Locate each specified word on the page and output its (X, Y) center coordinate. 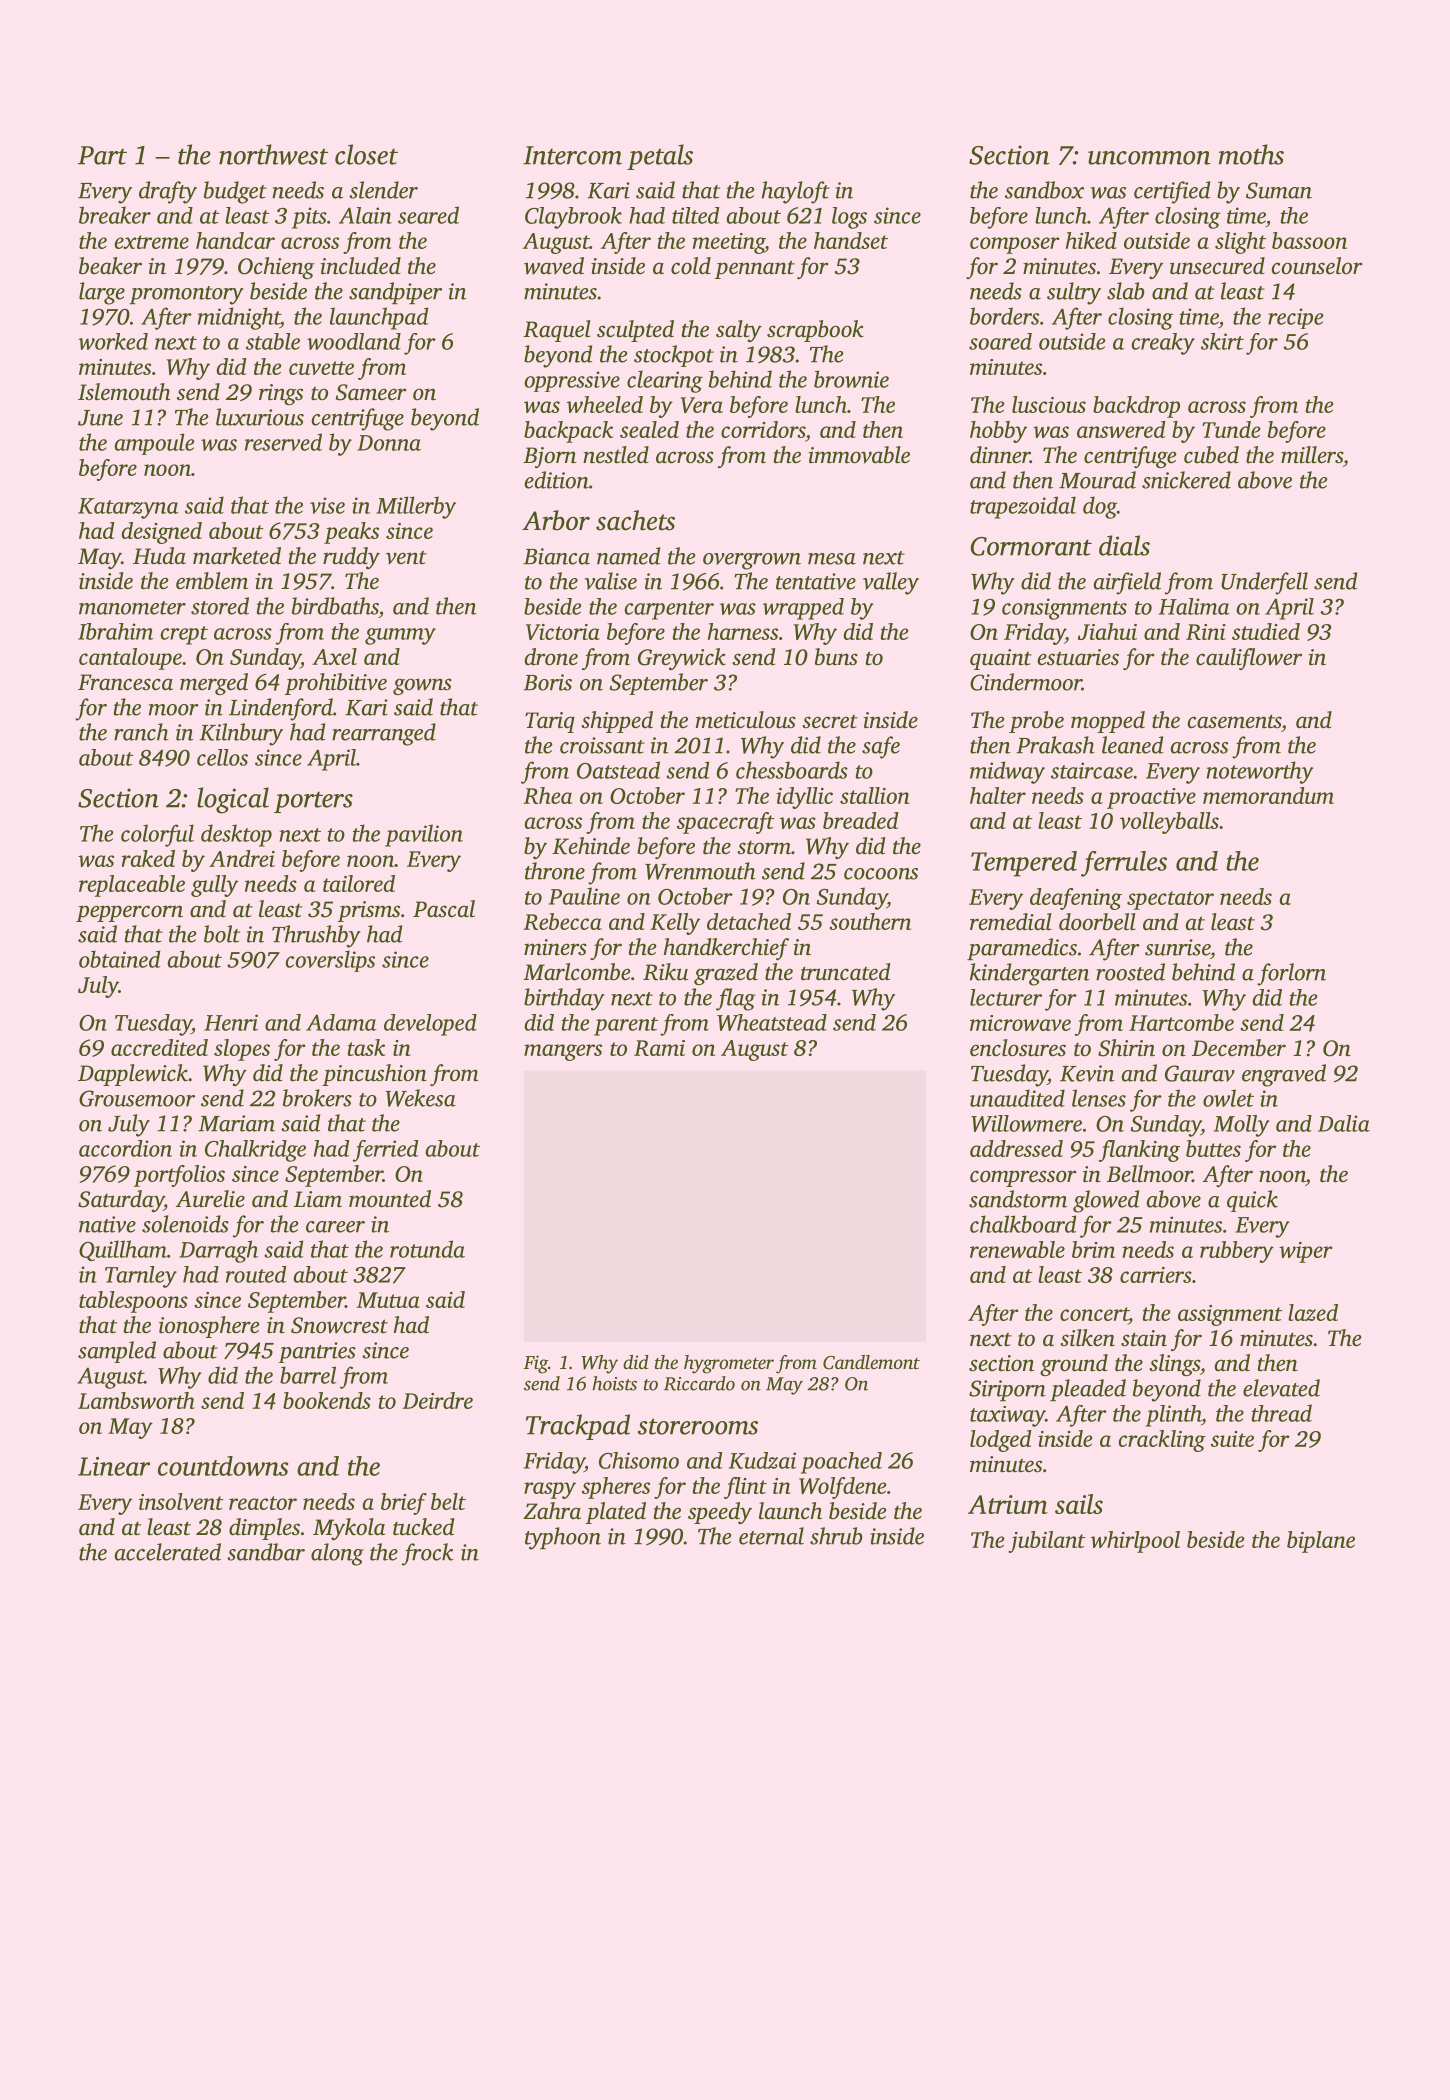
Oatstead (618, 770)
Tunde (1231, 429)
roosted (1130, 972)
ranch (141, 732)
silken (1087, 1338)
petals (660, 157)
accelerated (168, 1552)
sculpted (635, 331)
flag (735, 999)
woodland (354, 341)
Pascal (444, 909)
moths (1251, 154)
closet (366, 154)
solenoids (185, 1224)
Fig (536, 1364)
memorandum (1268, 795)
